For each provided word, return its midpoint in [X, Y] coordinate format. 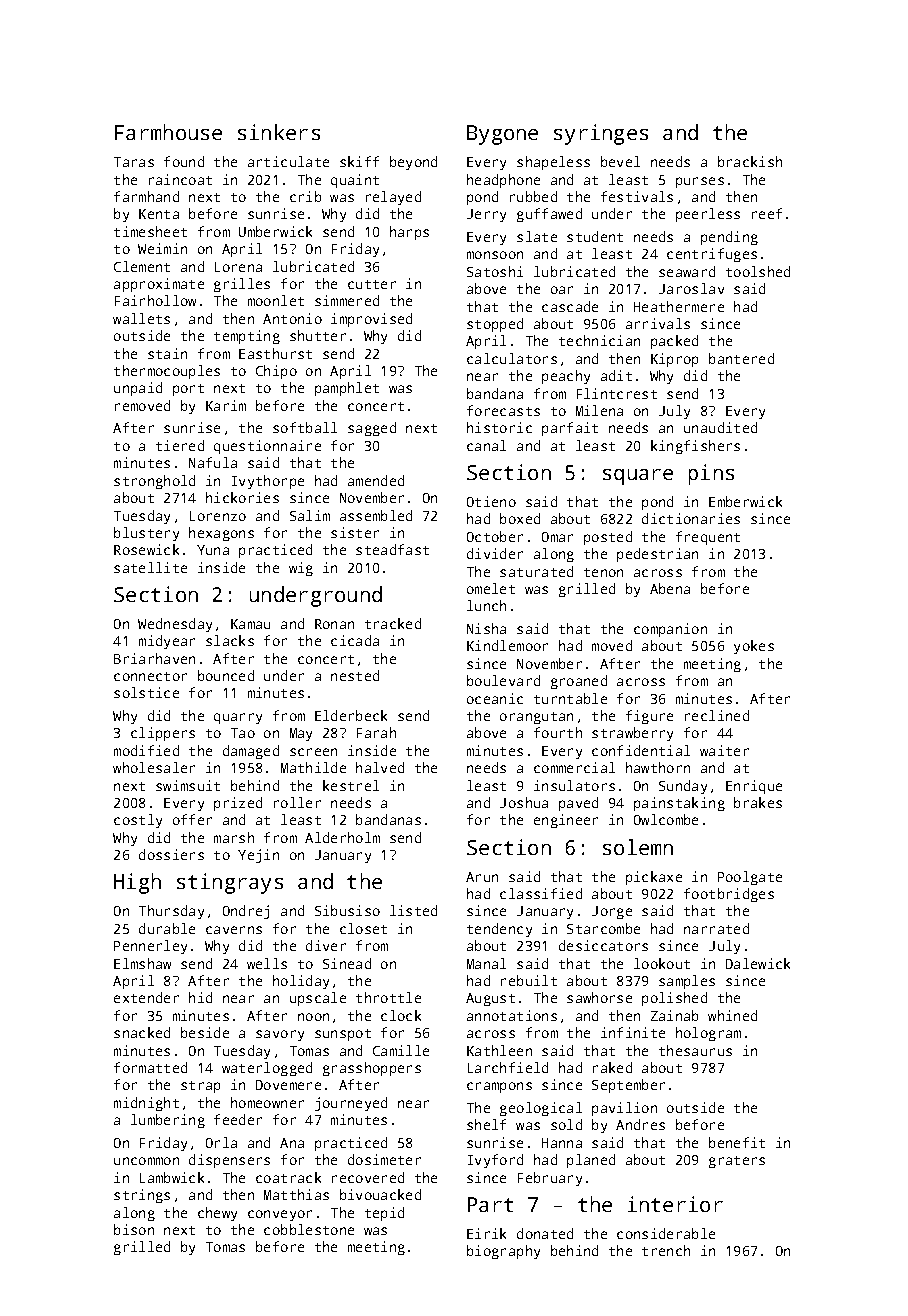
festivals [637, 196]
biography [503, 1252]
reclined [717, 715]
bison [134, 1229]
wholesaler [154, 767]
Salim [310, 515]
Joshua [524, 802]
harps [409, 233]
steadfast [392, 549]
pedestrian [657, 555]
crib [305, 196]
